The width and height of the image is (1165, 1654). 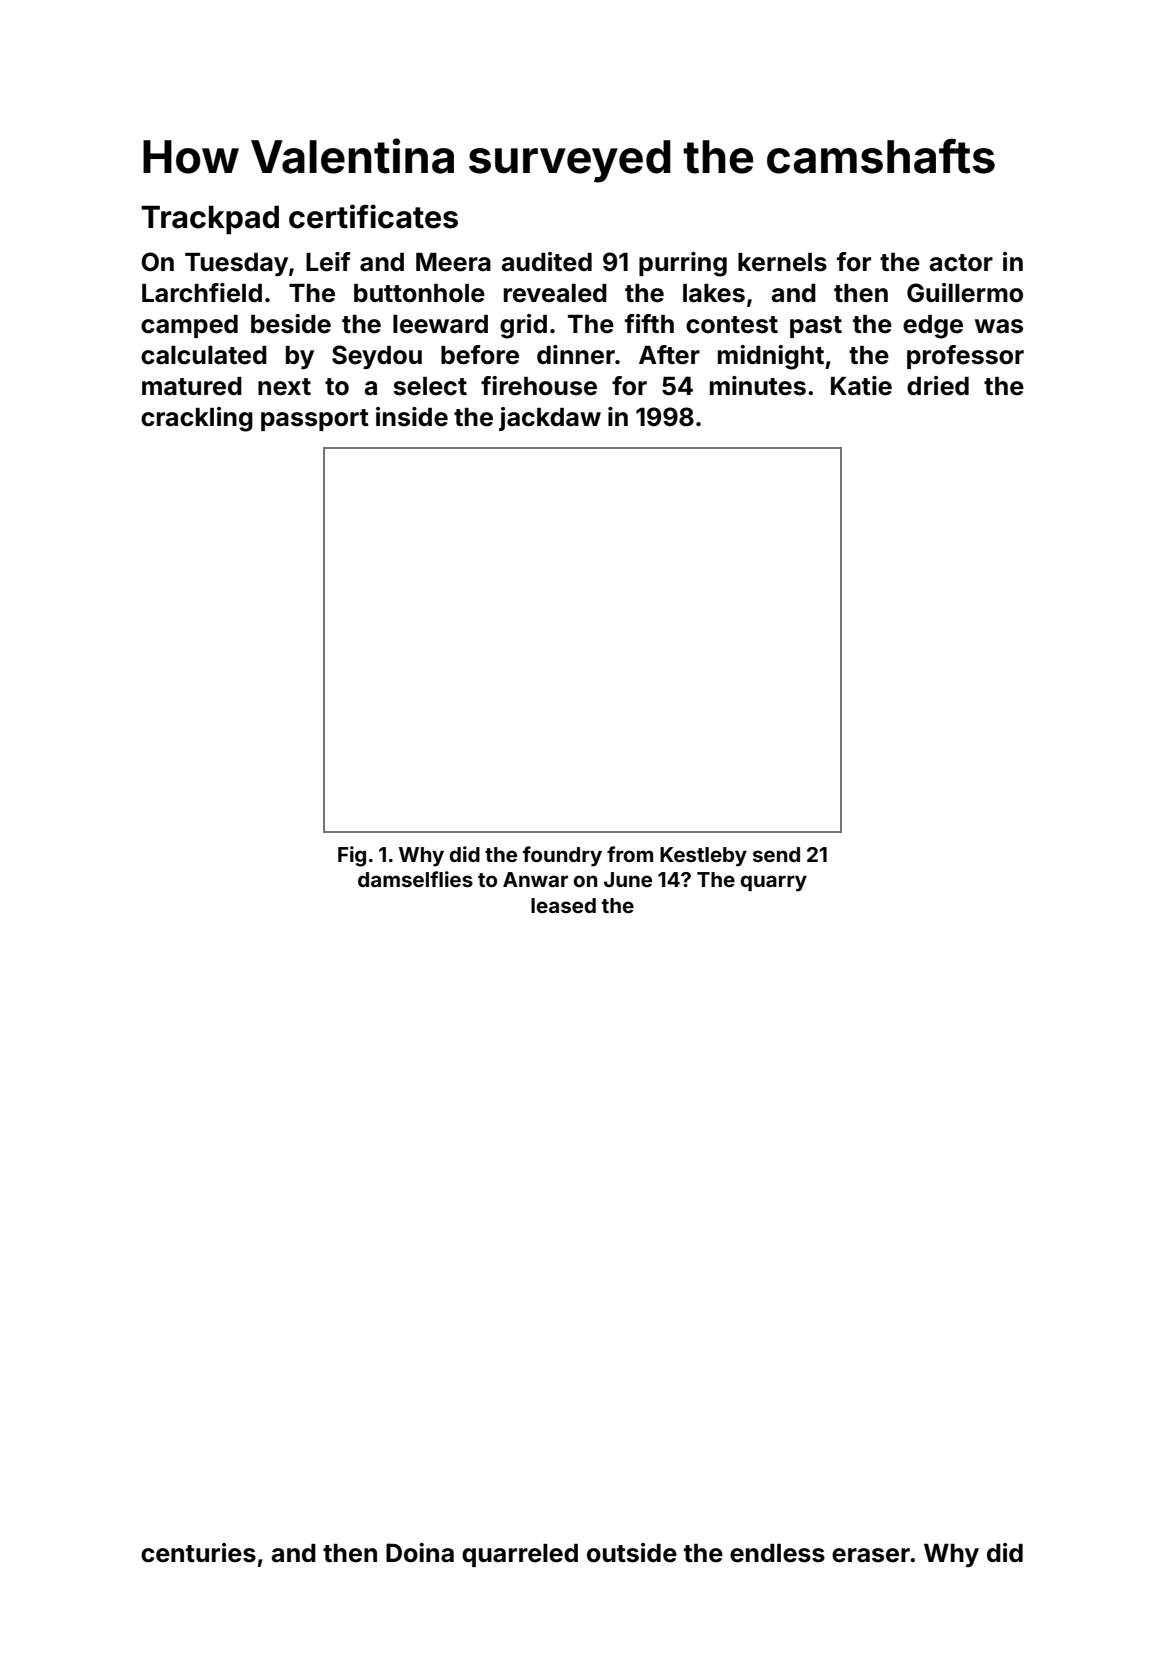 What do you see at coordinates (315, 420) in the image?
I see `passport` at bounding box center [315, 420].
